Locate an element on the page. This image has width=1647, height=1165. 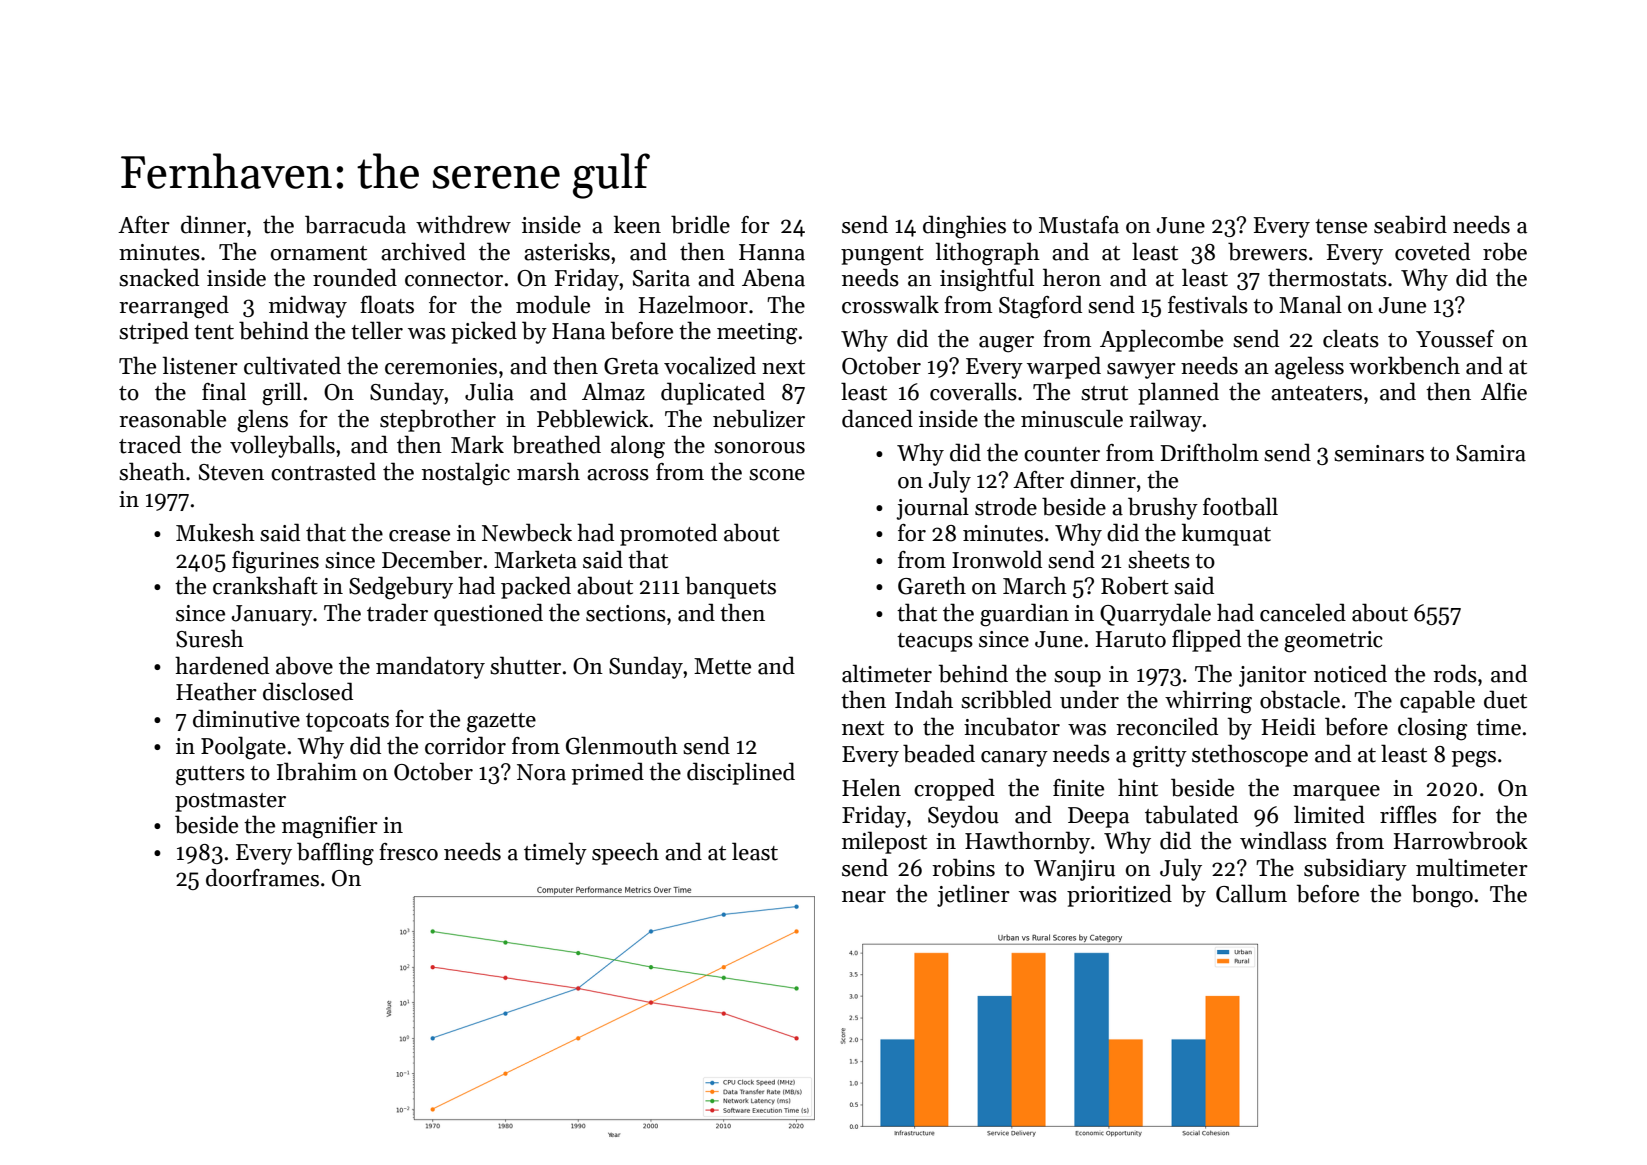
barracuda is located at coordinates (355, 224).
